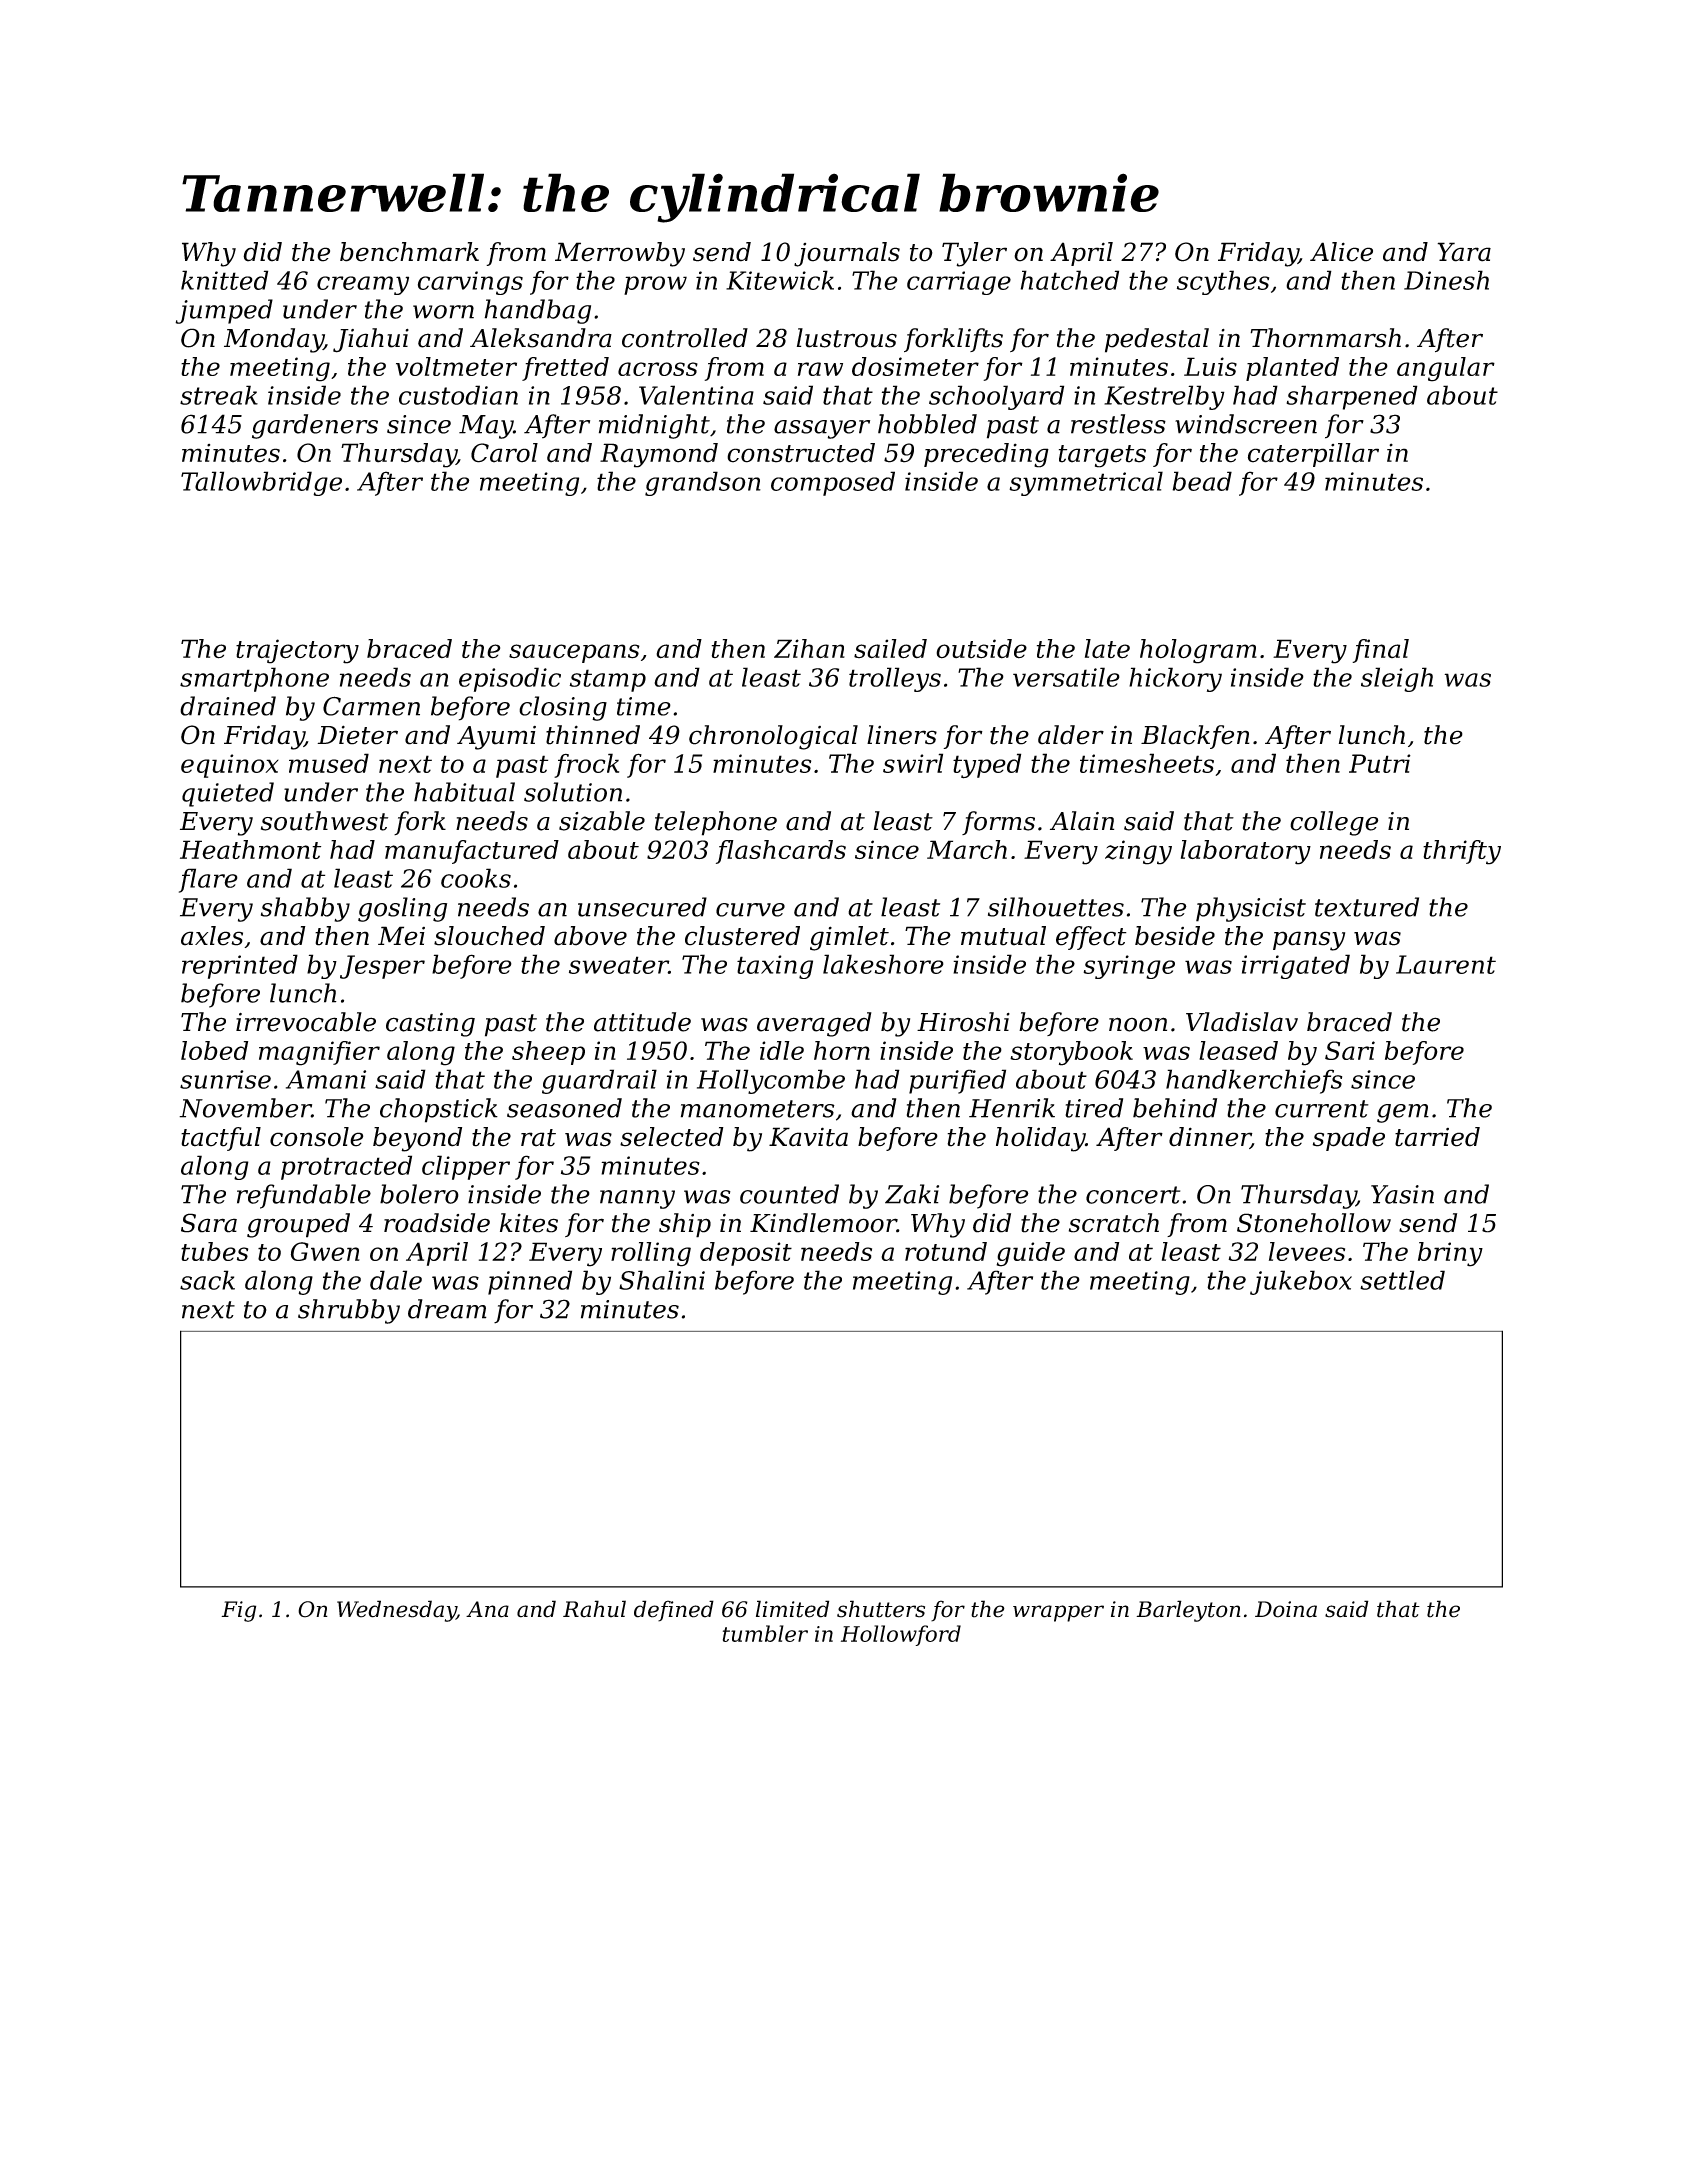  What do you see at coordinates (750, 910) in the screenshot?
I see `curve` at bounding box center [750, 910].
